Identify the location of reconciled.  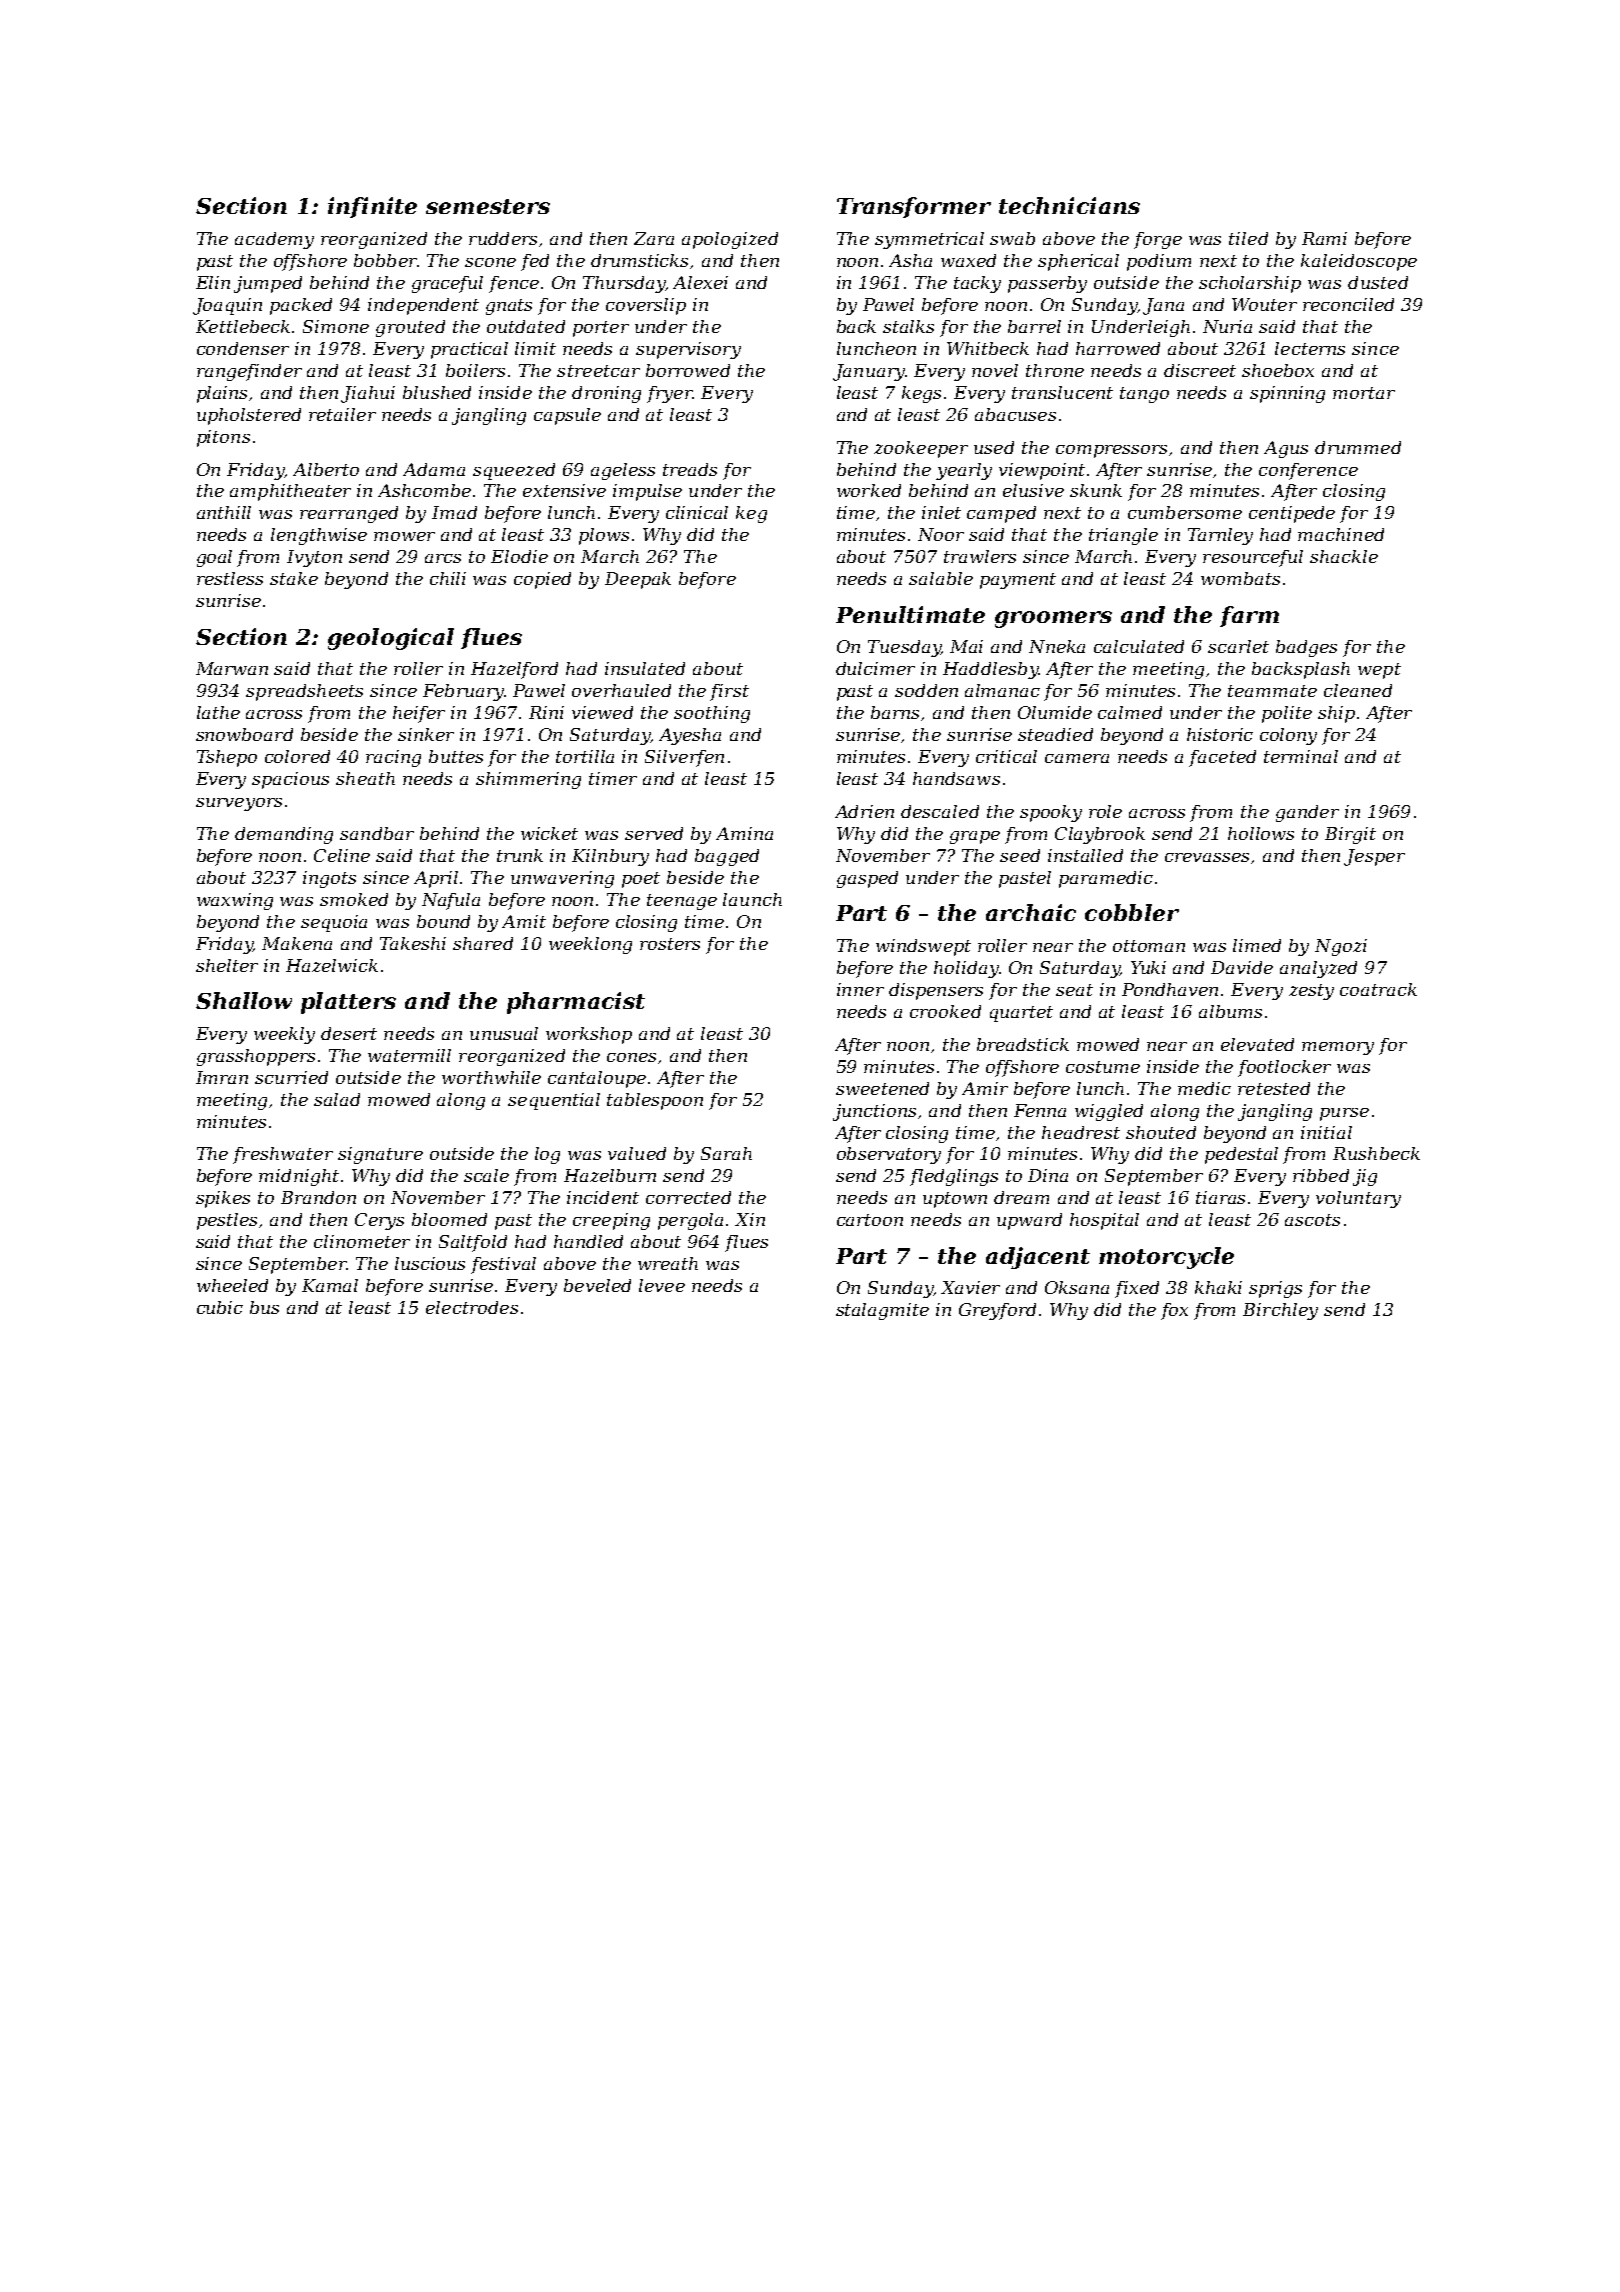
(1348, 304).
